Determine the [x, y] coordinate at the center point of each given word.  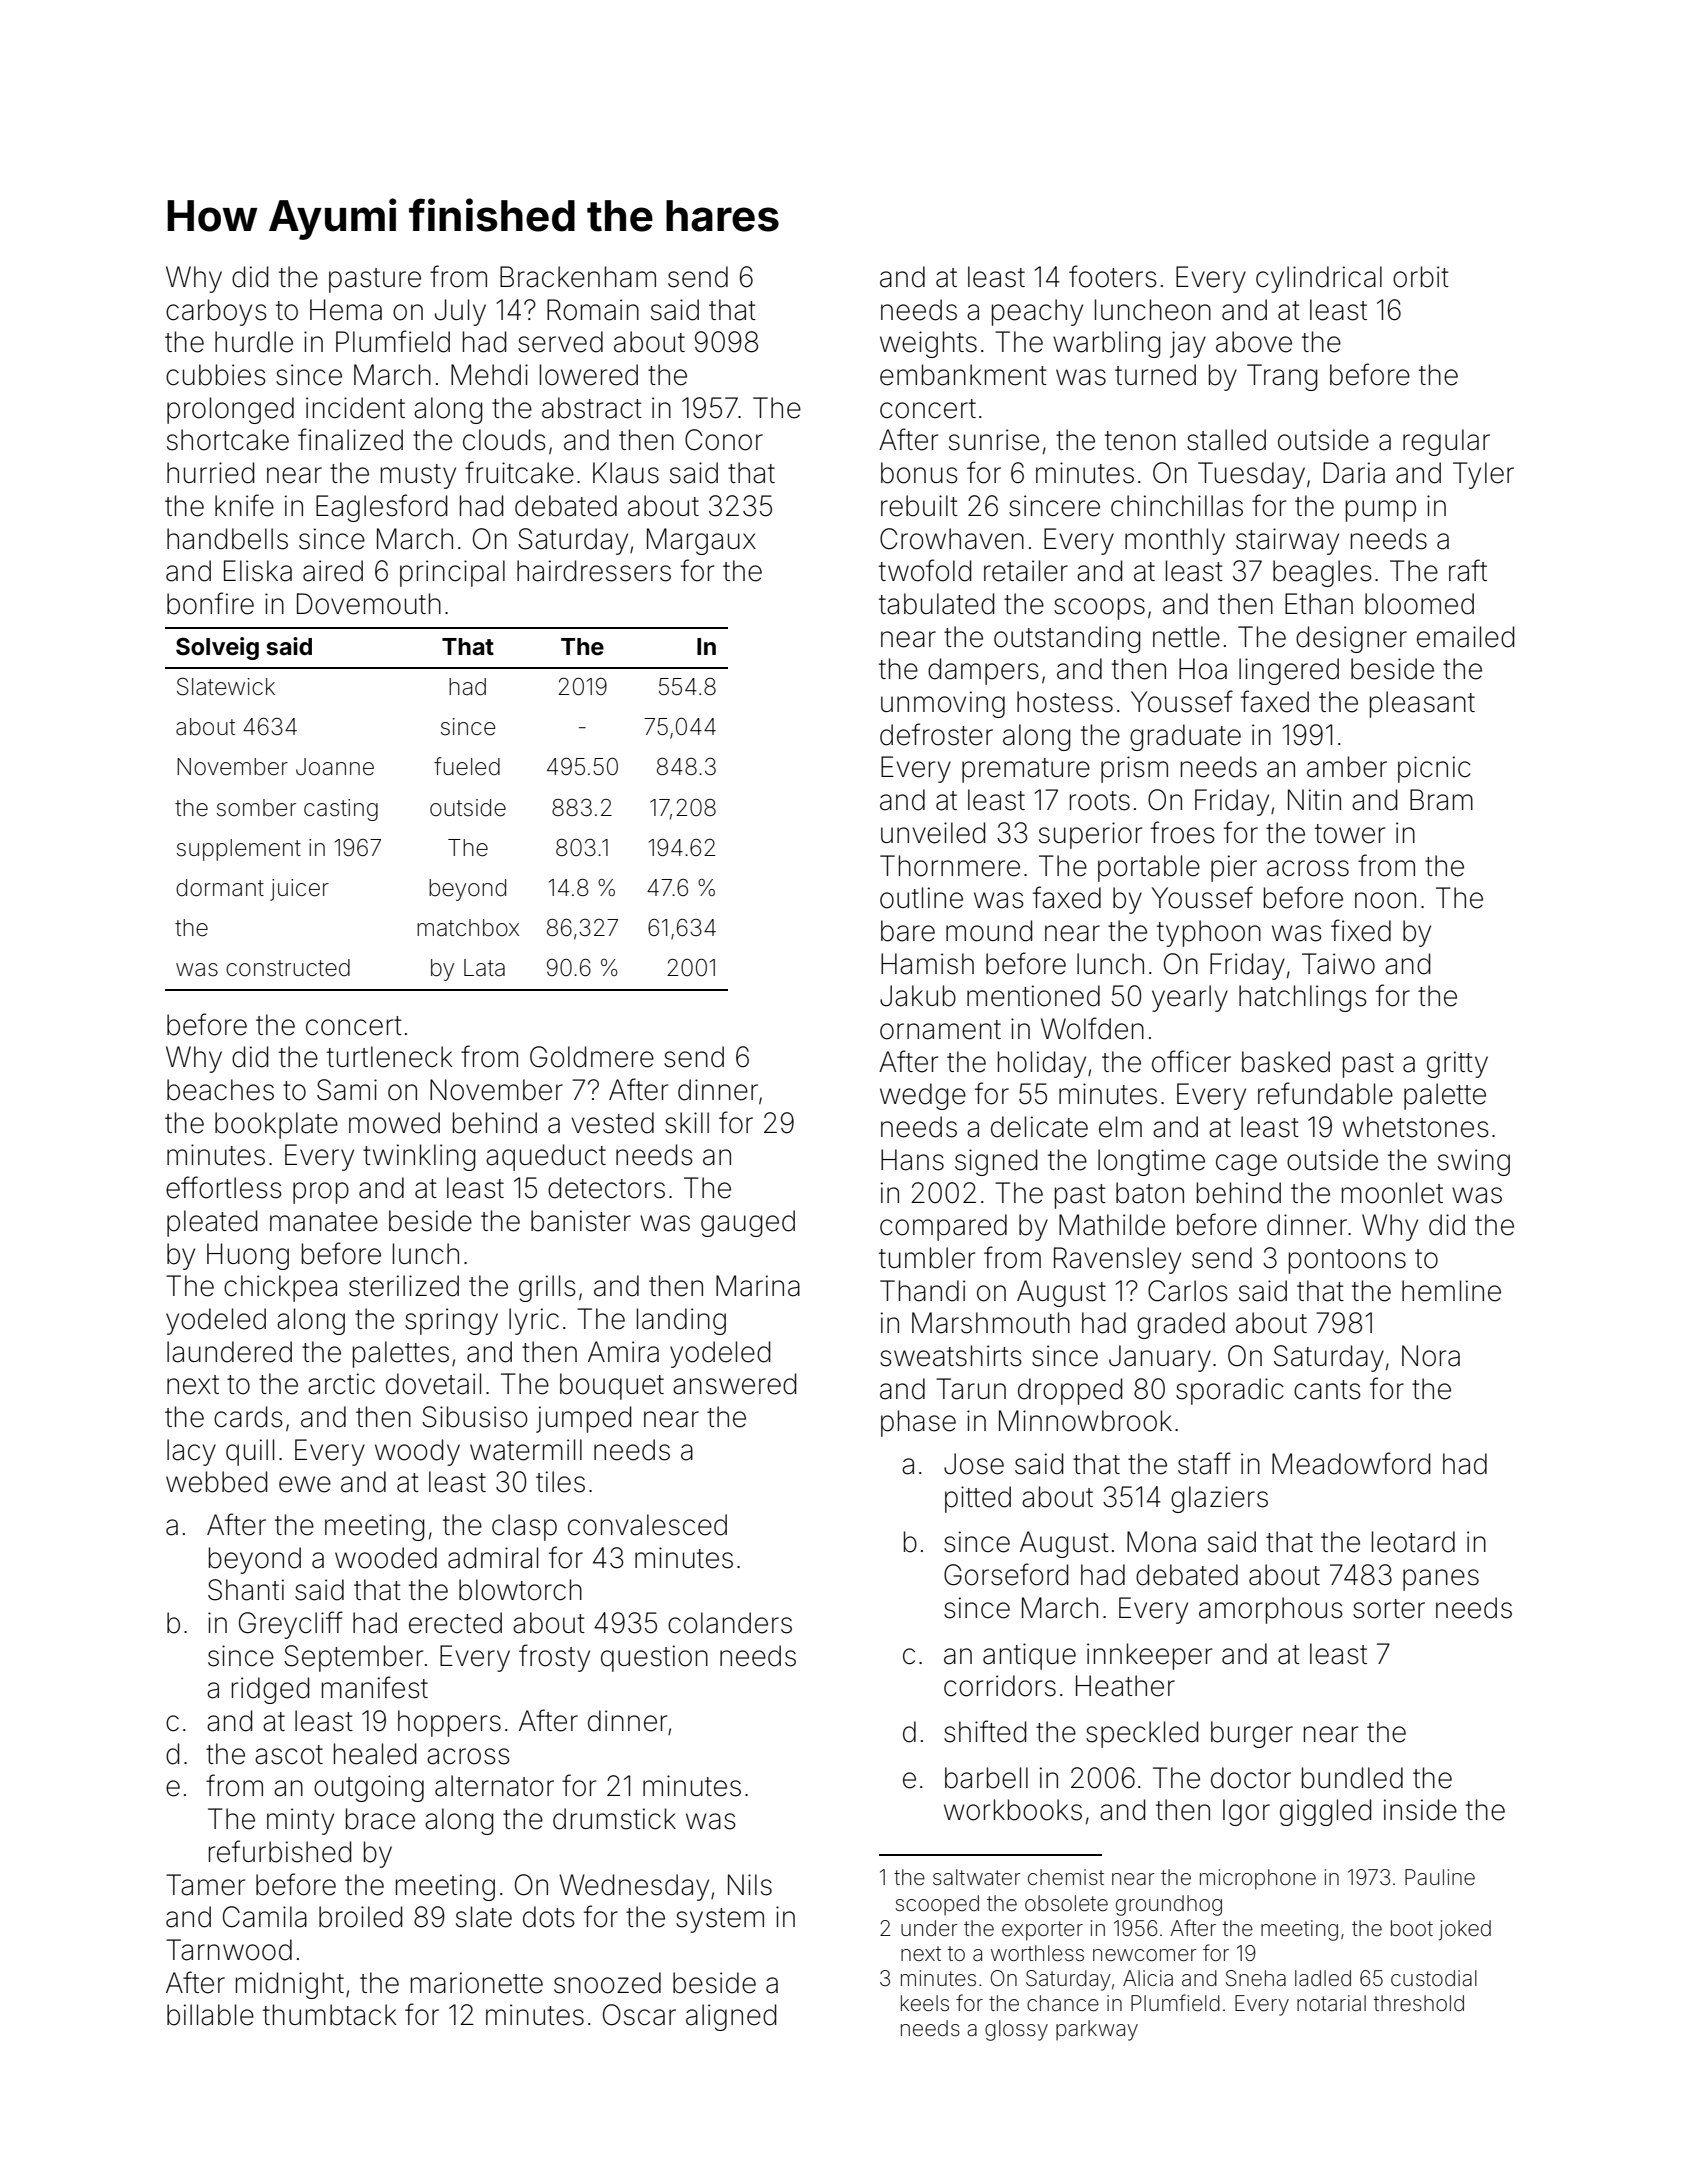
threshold [1419, 2003]
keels [925, 2003]
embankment [963, 375]
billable [210, 2015]
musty [418, 476]
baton [1150, 1193]
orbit [1421, 277]
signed [996, 1162]
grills [547, 1288]
